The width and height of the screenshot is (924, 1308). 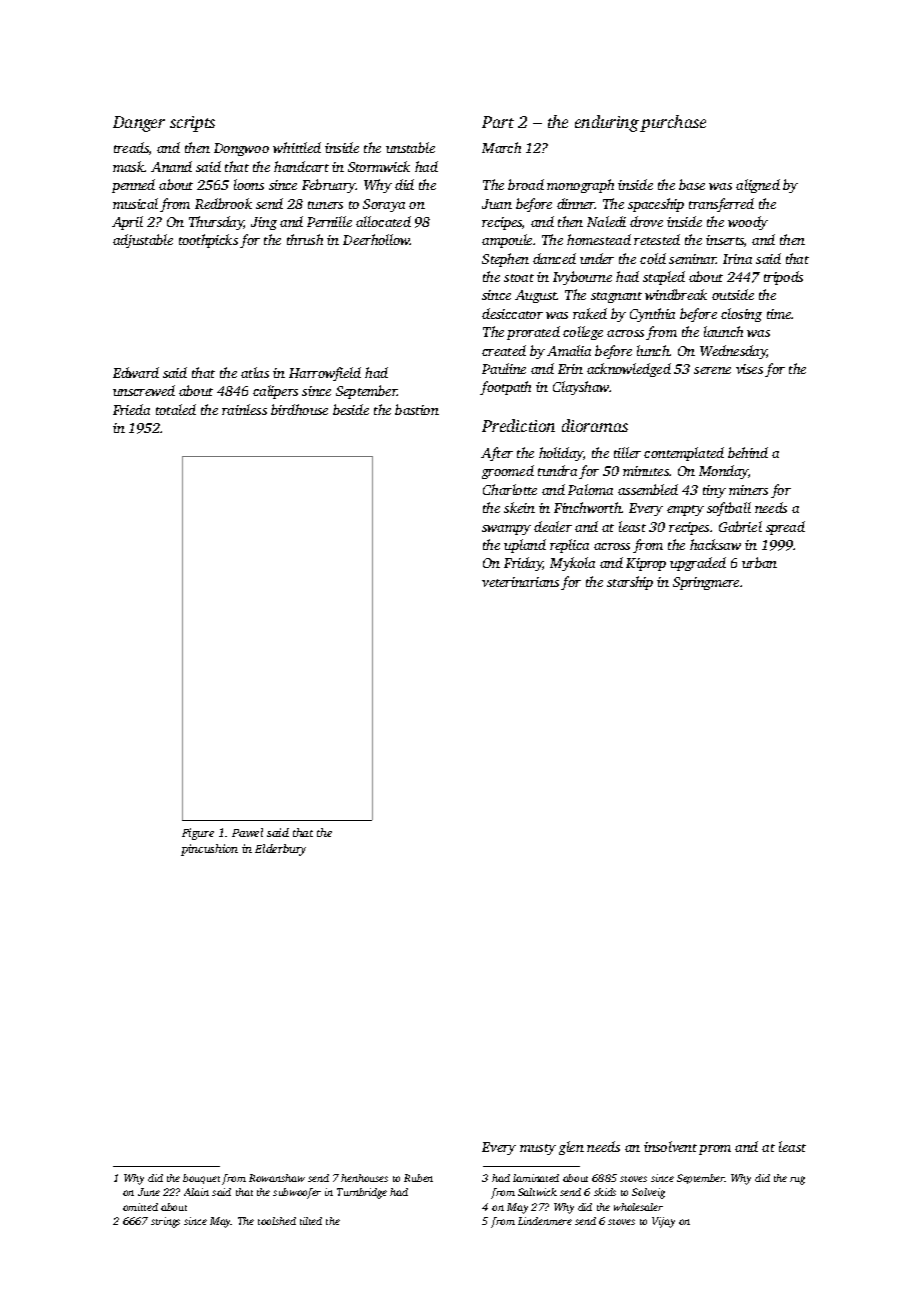 I want to click on created, so click(x=504, y=350).
